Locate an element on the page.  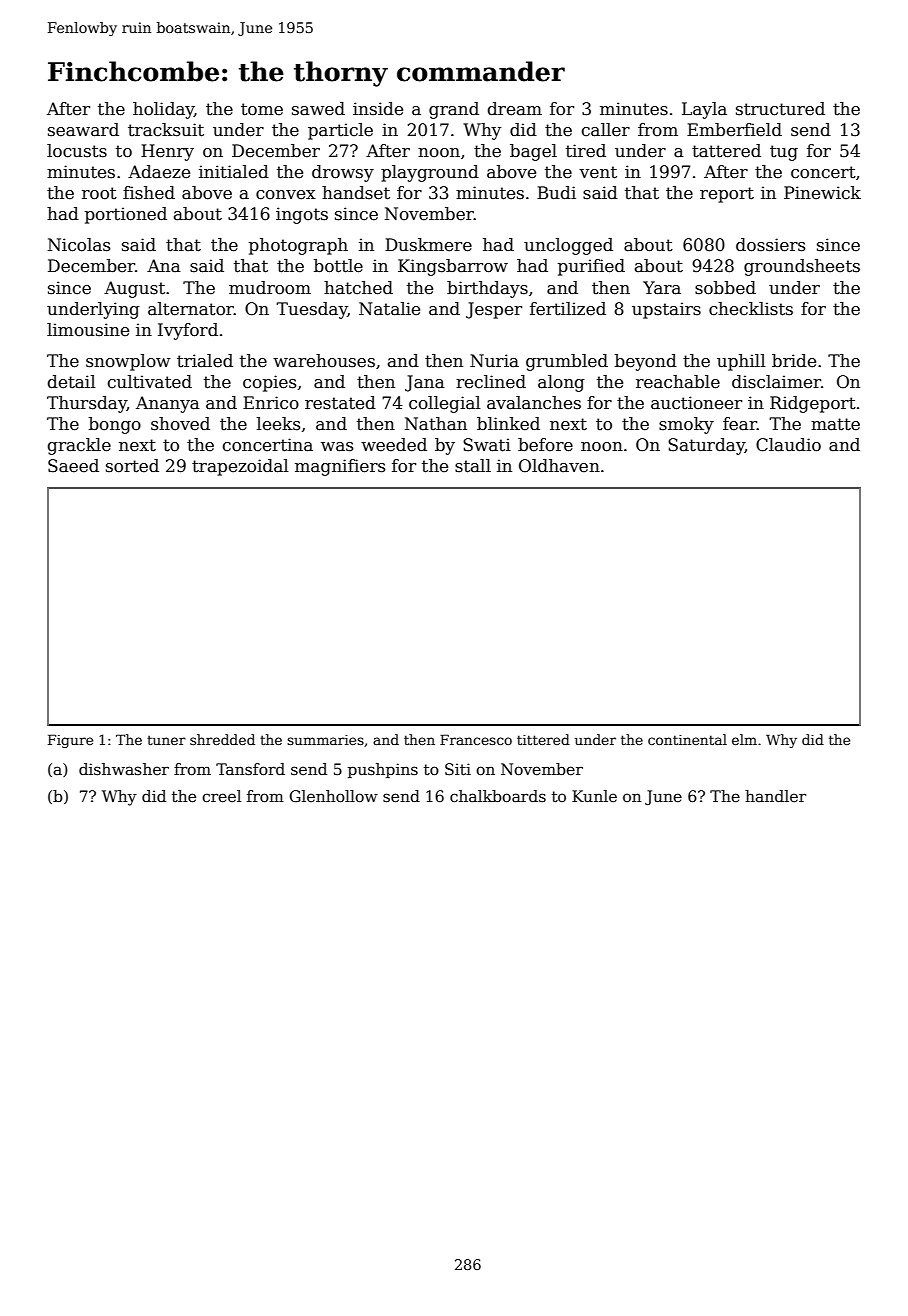
summaries is located at coordinates (325, 740).
